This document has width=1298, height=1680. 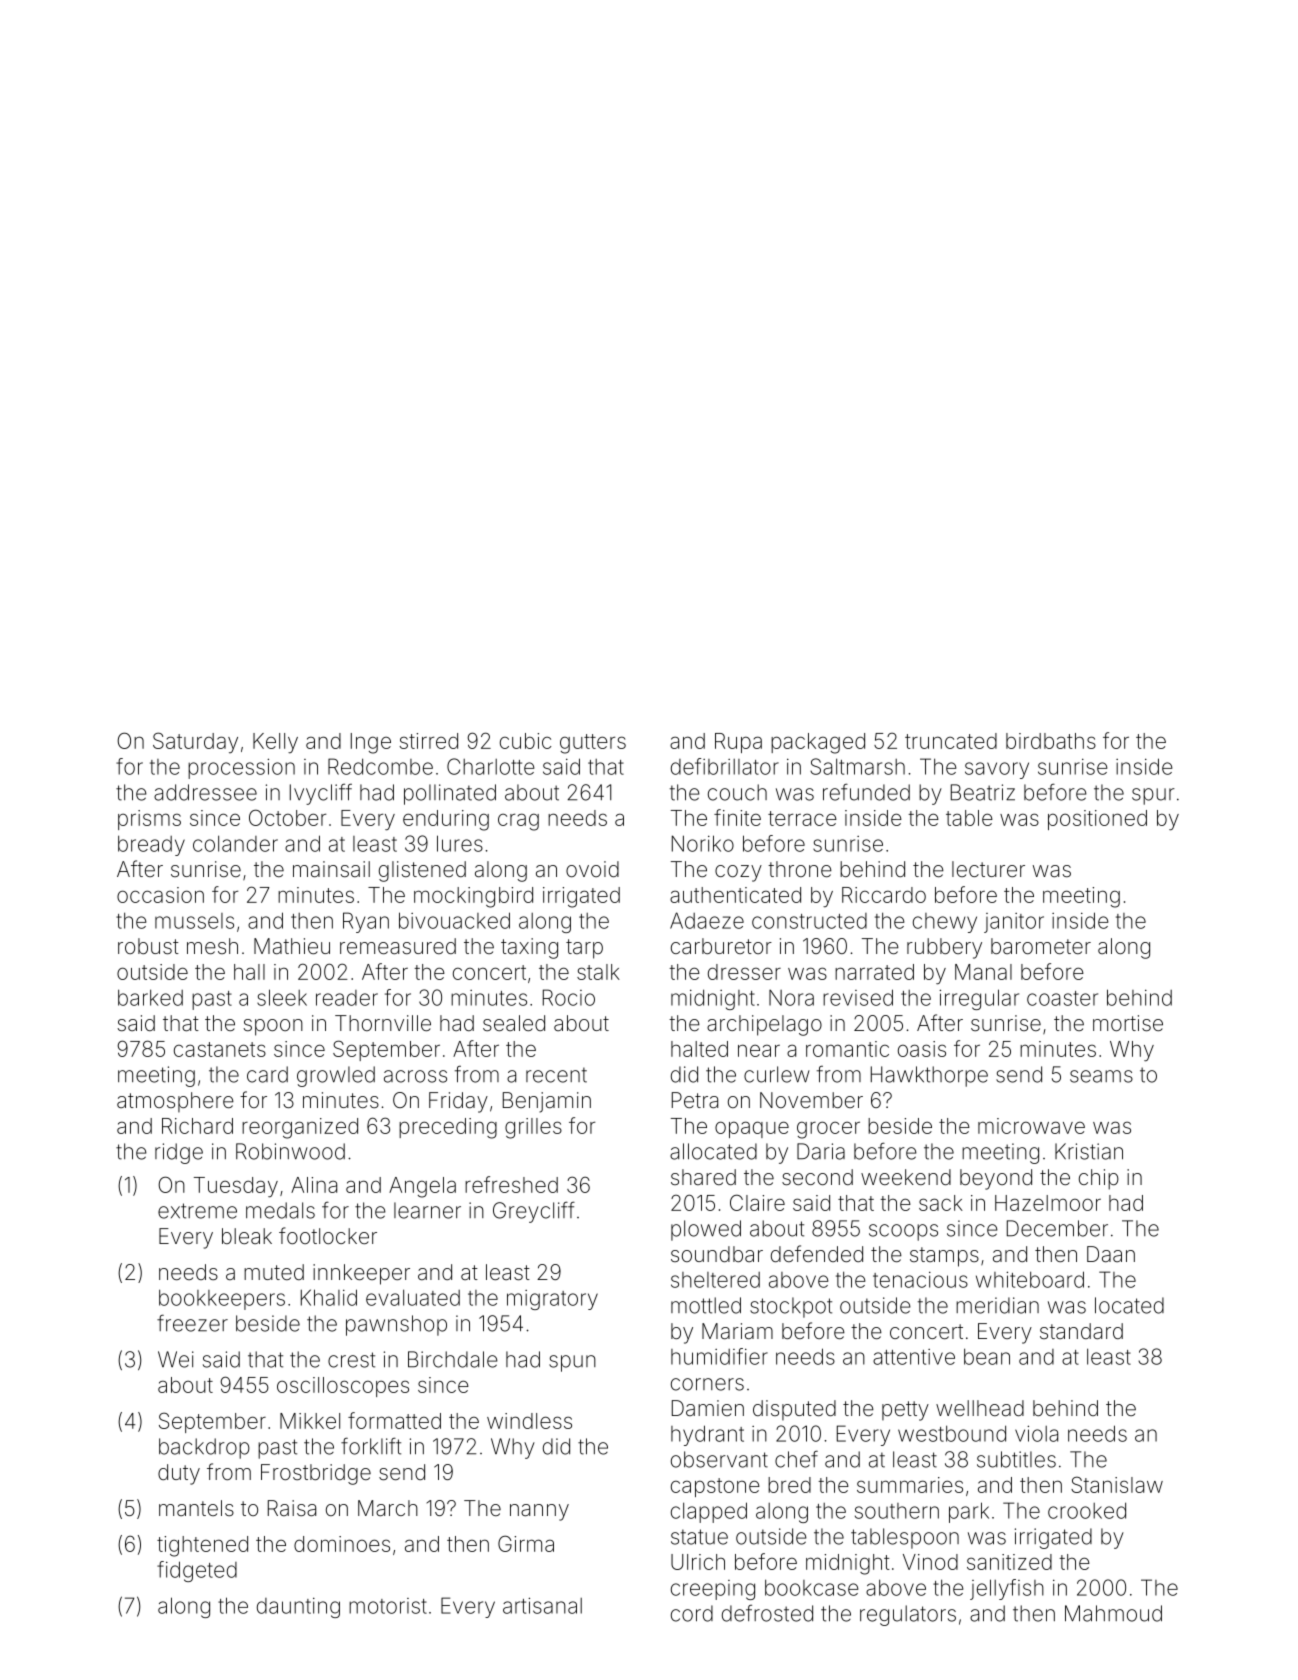 I want to click on observant, so click(x=719, y=1459).
